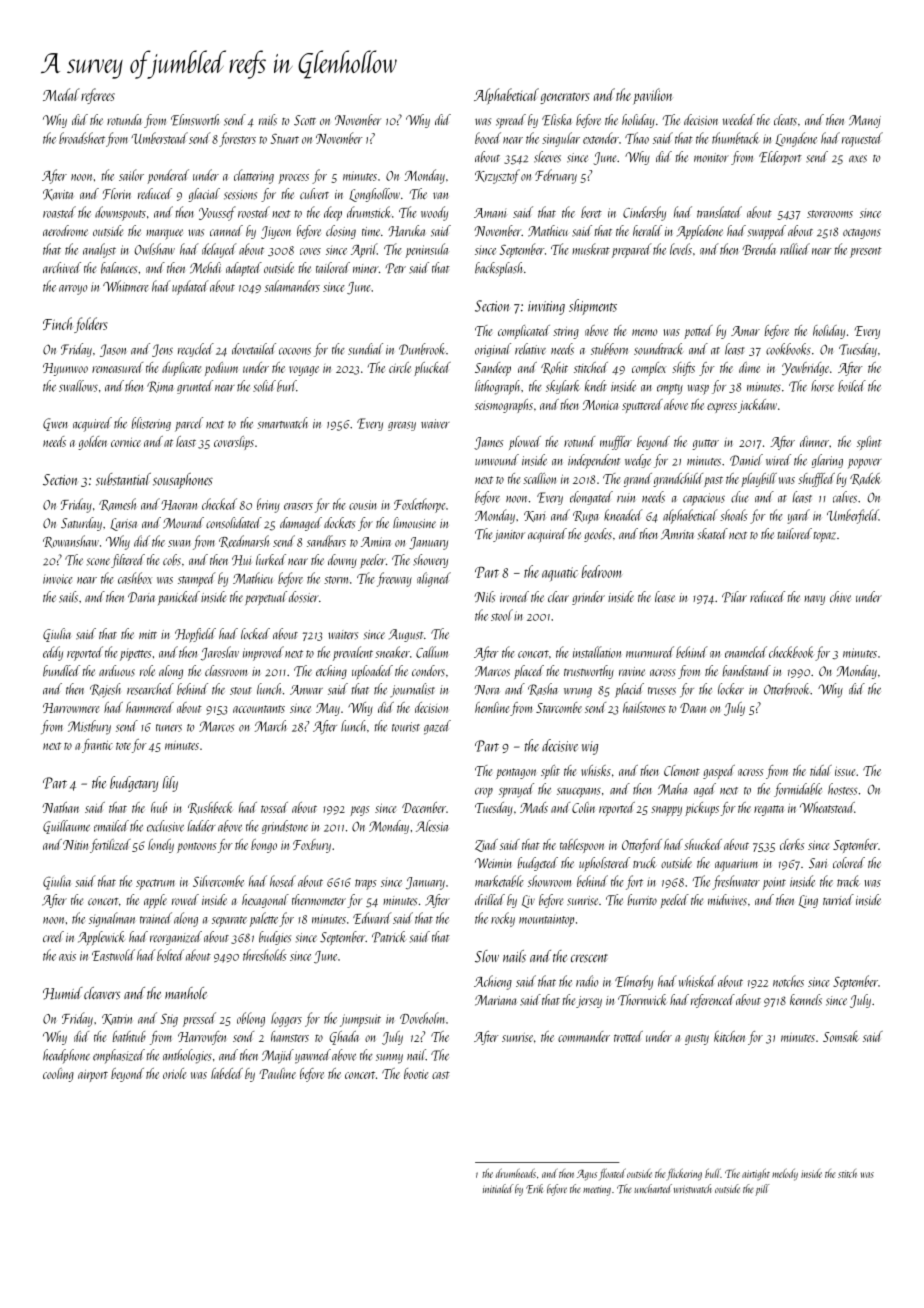 This screenshot has width=924, height=1308. Describe the element at coordinates (560, 745) in the screenshot. I see `decisive` at that location.
